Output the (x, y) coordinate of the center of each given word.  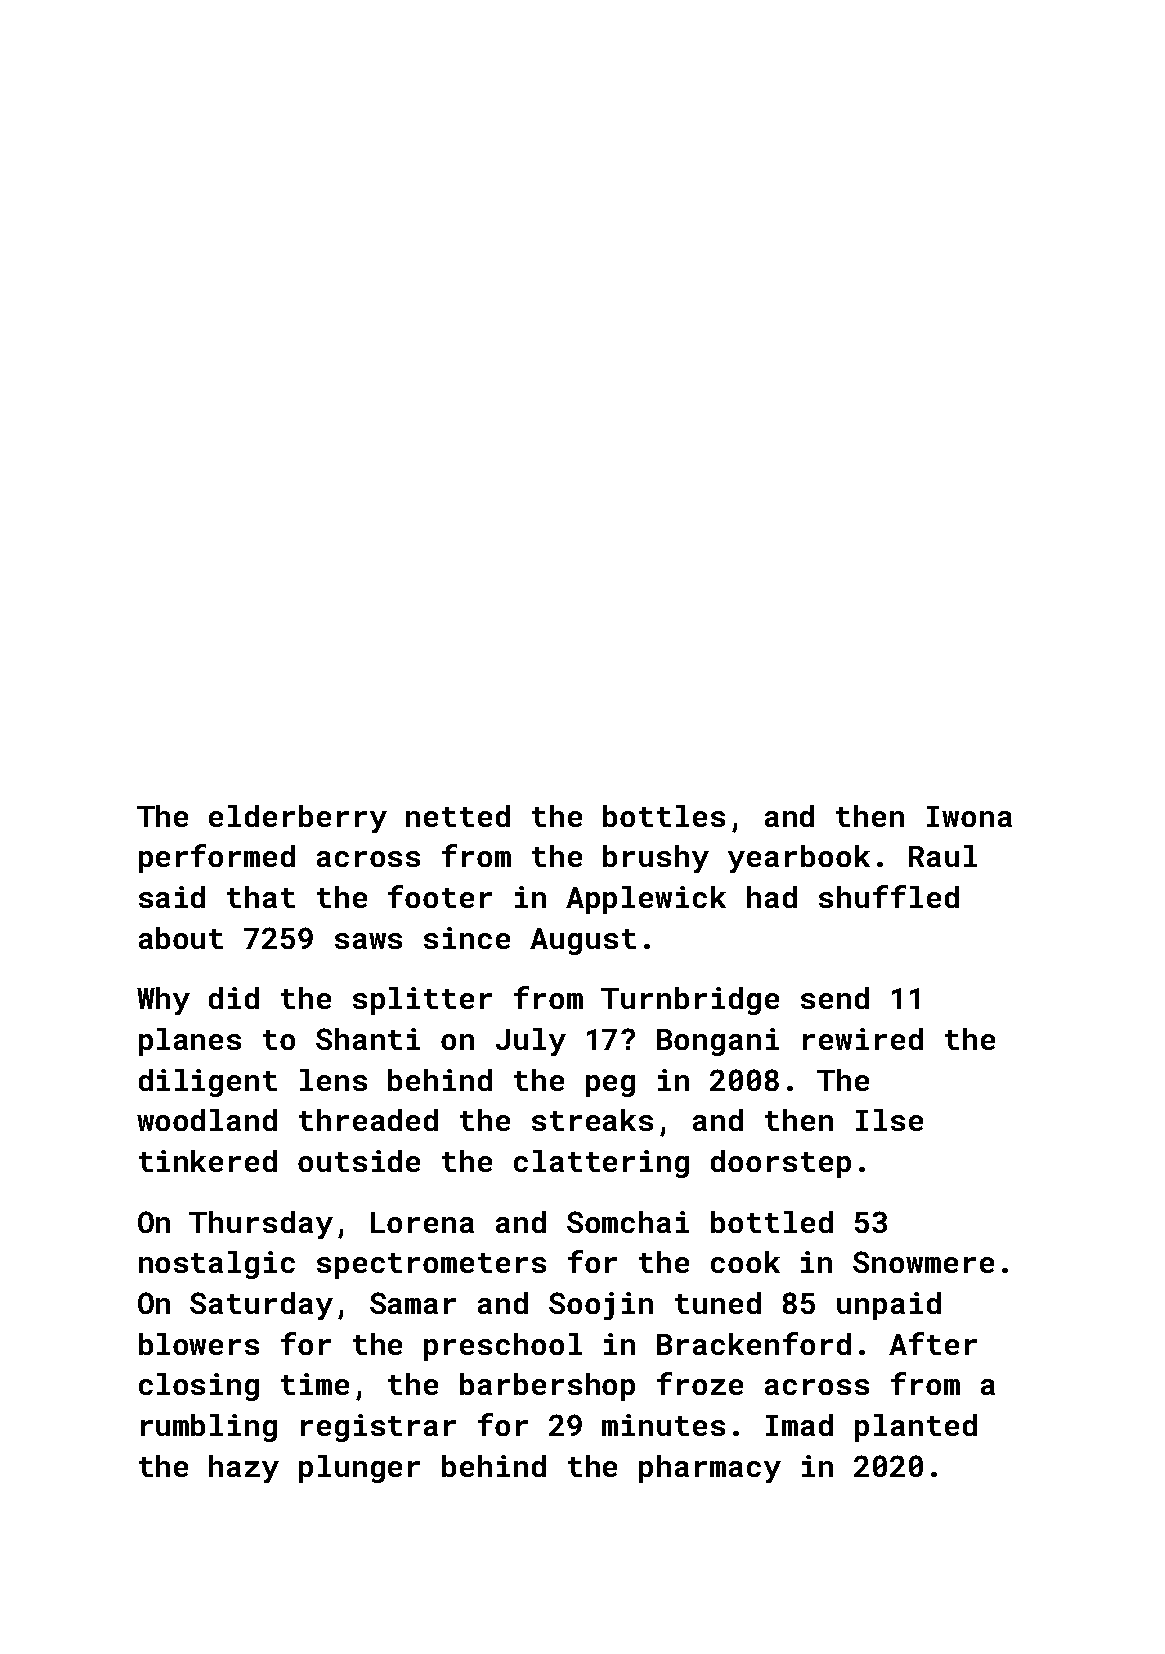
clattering (601, 1164)
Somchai (628, 1222)
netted (458, 816)
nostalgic (217, 1265)
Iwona (969, 816)
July (531, 1042)
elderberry (298, 819)
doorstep (781, 1164)
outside (359, 1161)
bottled (772, 1222)
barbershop (547, 1387)
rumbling (209, 1428)
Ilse (889, 1120)
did (234, 998)
